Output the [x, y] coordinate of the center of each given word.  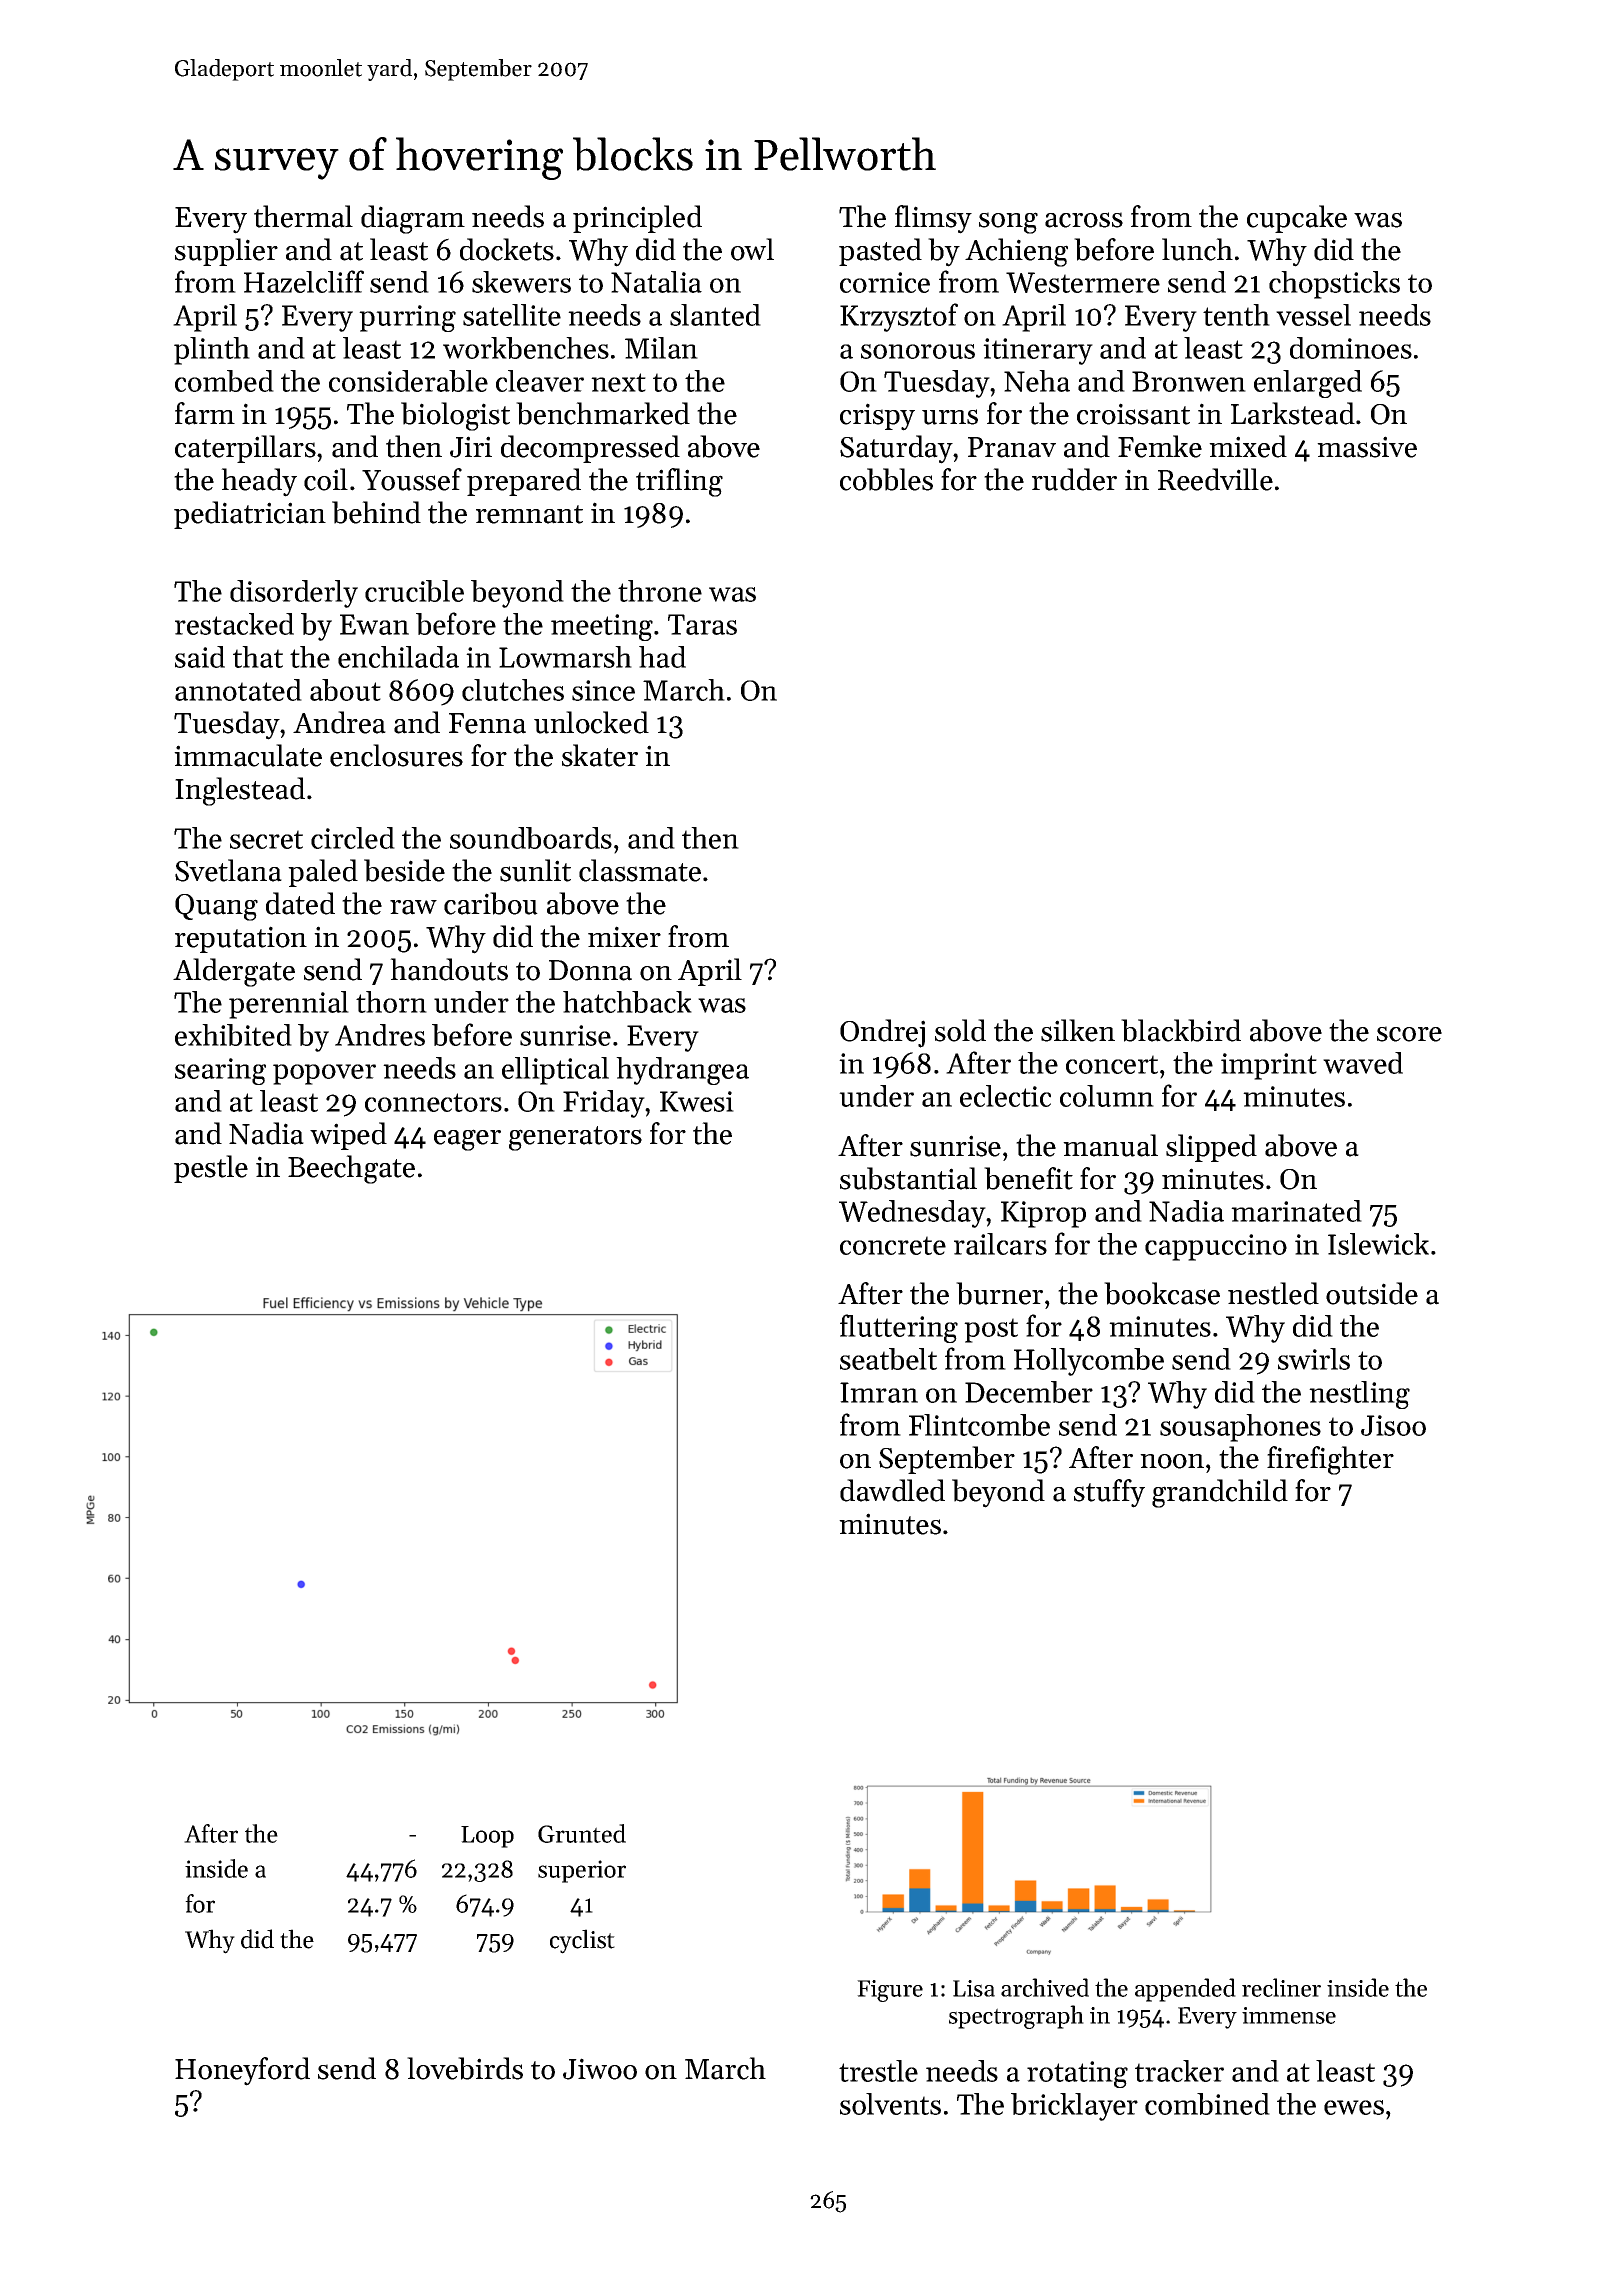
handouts [449, 969]
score [1409, 1034]
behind [376, 512]
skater [600, 755]
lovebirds [465, 2068]
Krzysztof [899, 317]
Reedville [1215, 479]
